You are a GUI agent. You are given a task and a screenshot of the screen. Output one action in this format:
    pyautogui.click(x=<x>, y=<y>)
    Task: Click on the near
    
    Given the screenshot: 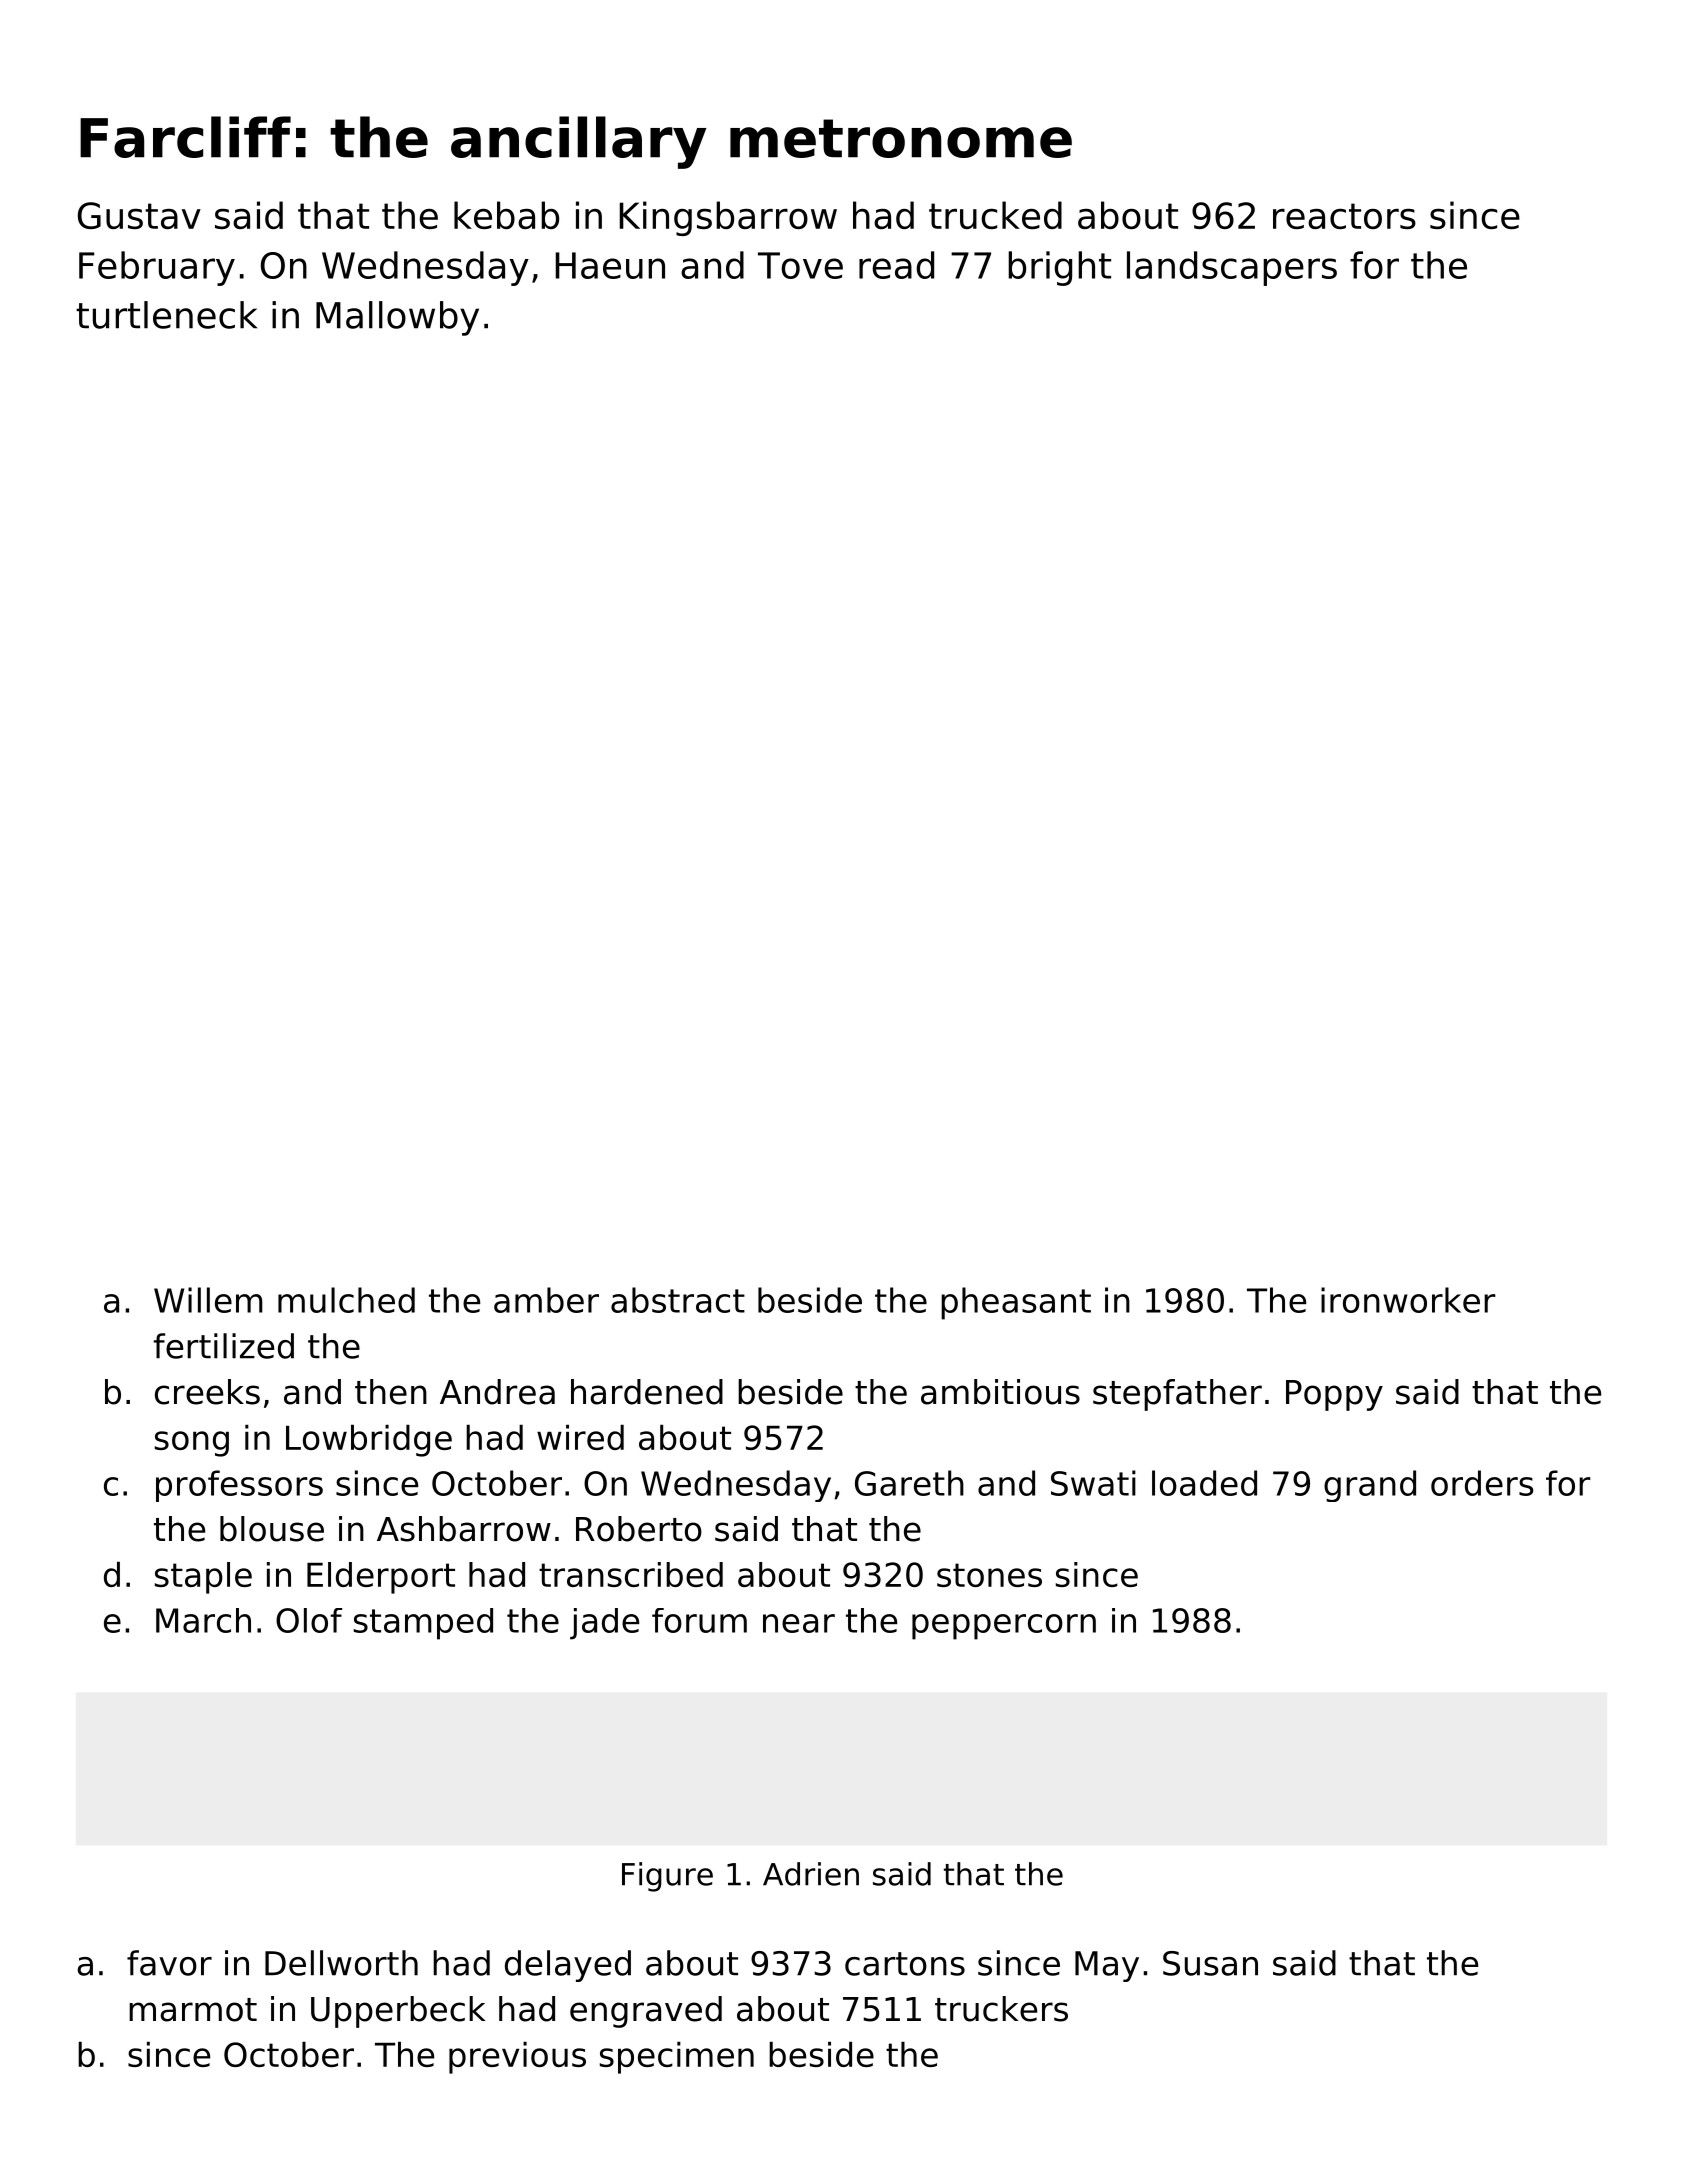 What is the action you would take?
    pyautogui.click(x=799, y=1623)
